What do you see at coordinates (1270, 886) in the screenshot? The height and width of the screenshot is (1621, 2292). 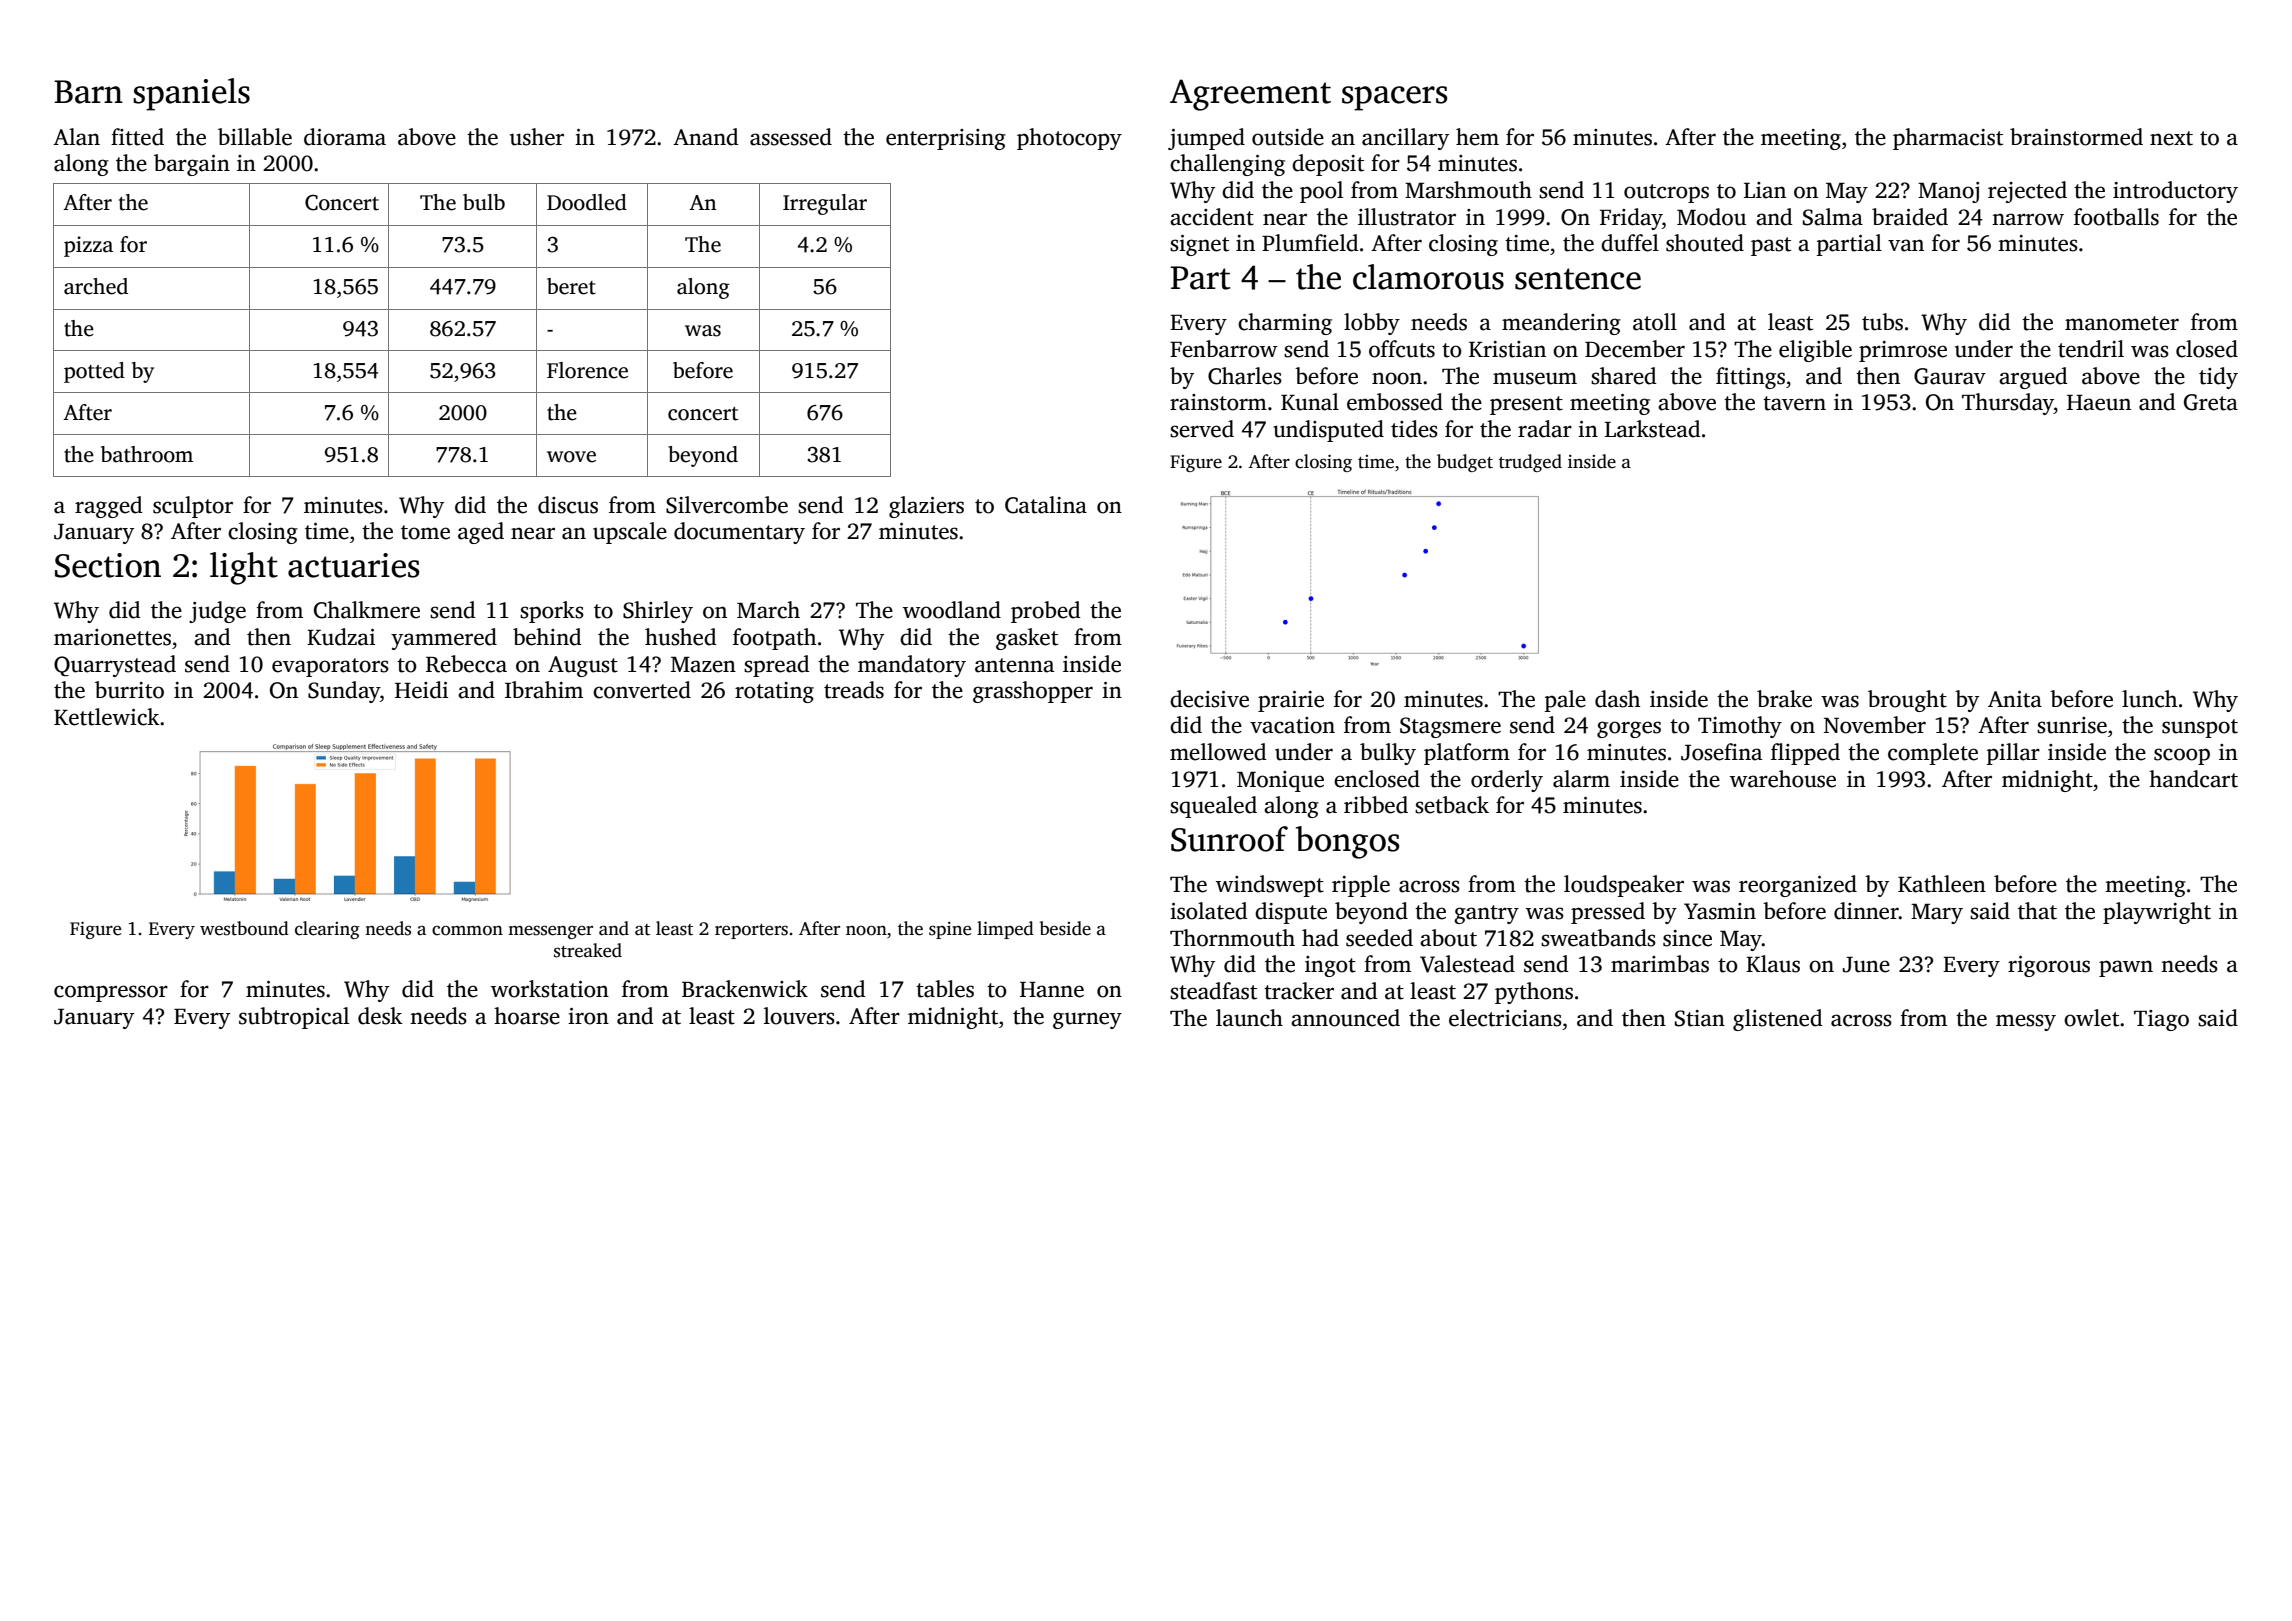 I see `windswept` at bounding box center [1270, 886].
